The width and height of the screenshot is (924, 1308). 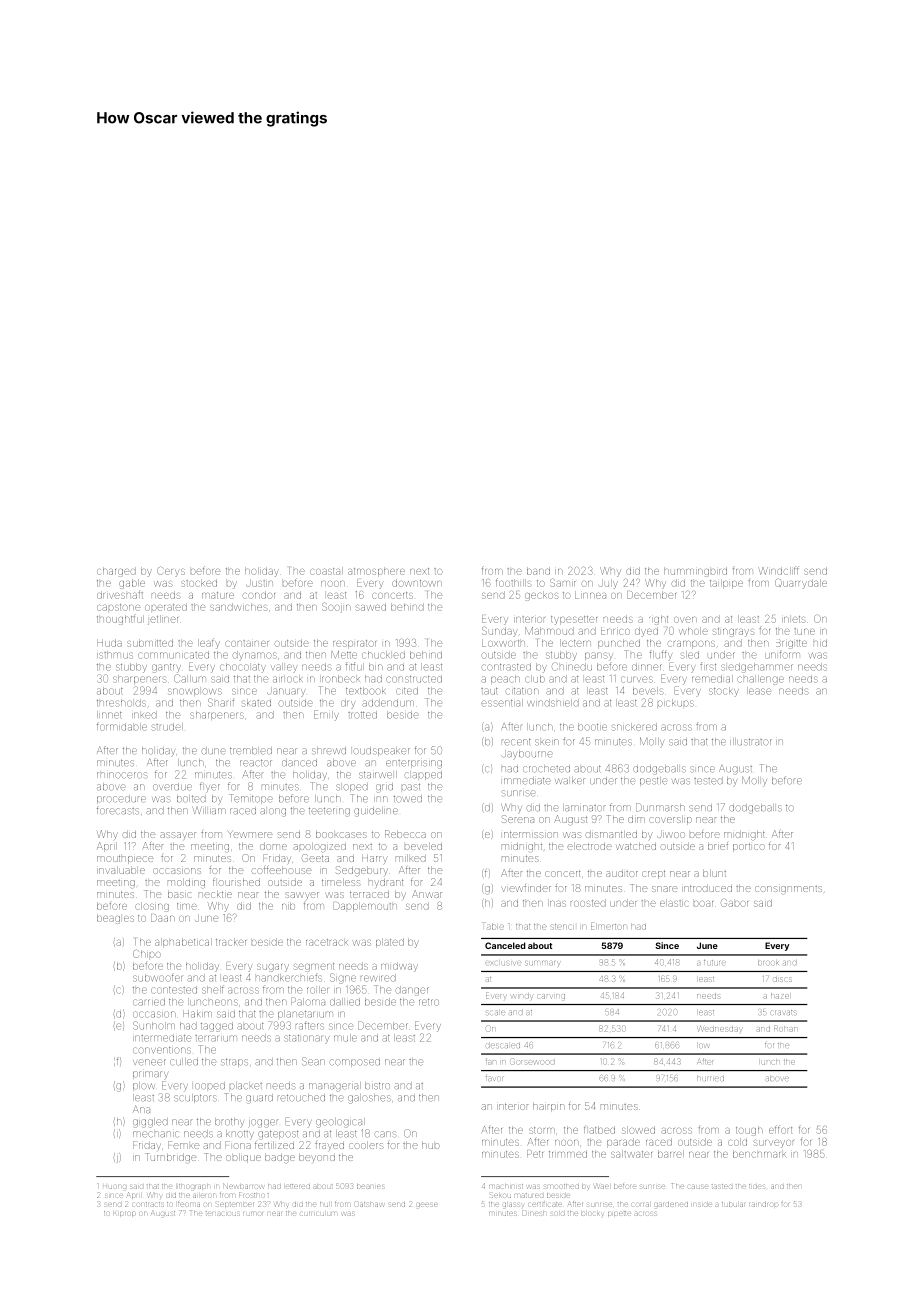 What do you see at coordinates (759, 691) in the screenshot?
I see `lease` at bounding box center [759, 691].
